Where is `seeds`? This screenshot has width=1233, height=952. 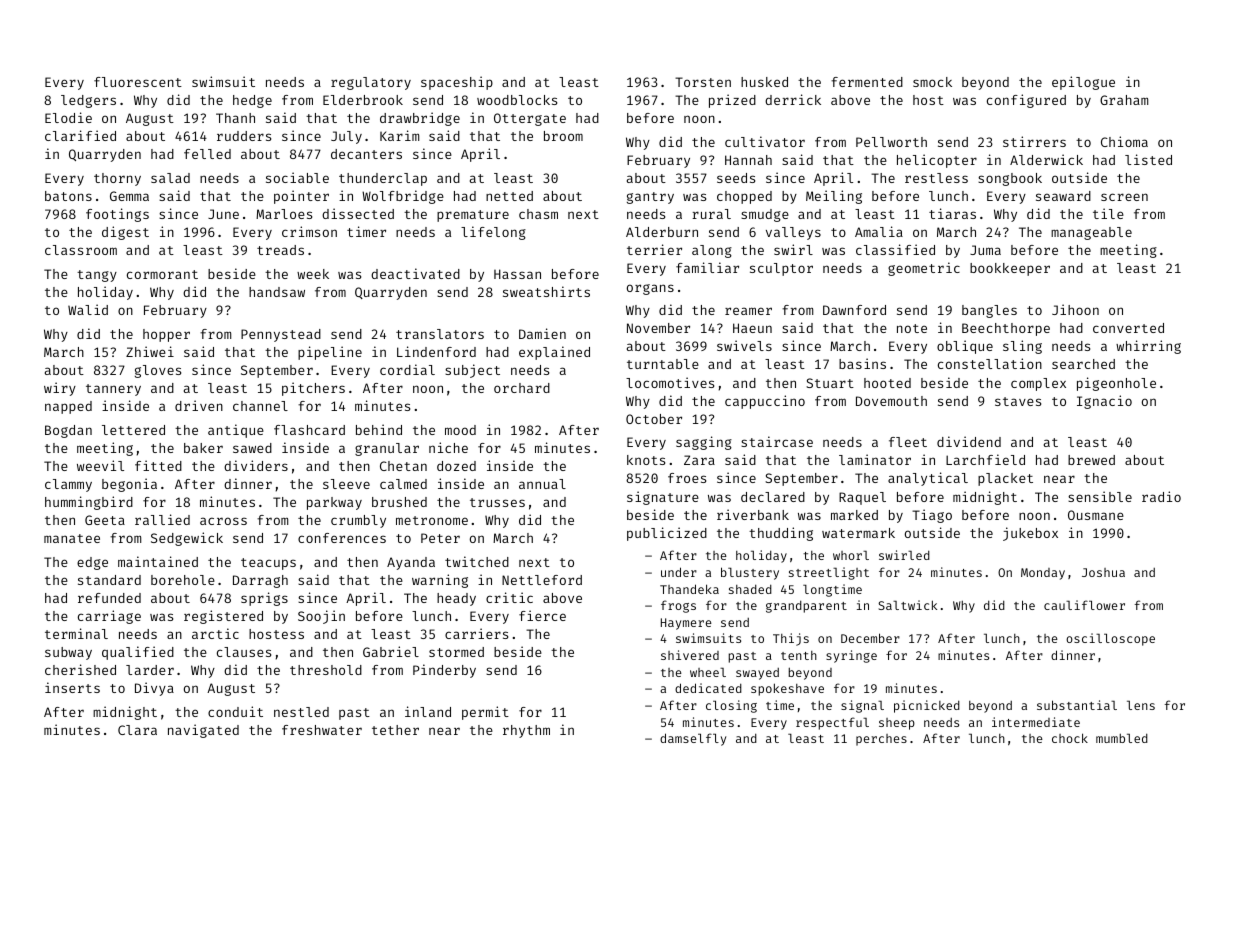
seeds is located at coordinates (736, 178).
